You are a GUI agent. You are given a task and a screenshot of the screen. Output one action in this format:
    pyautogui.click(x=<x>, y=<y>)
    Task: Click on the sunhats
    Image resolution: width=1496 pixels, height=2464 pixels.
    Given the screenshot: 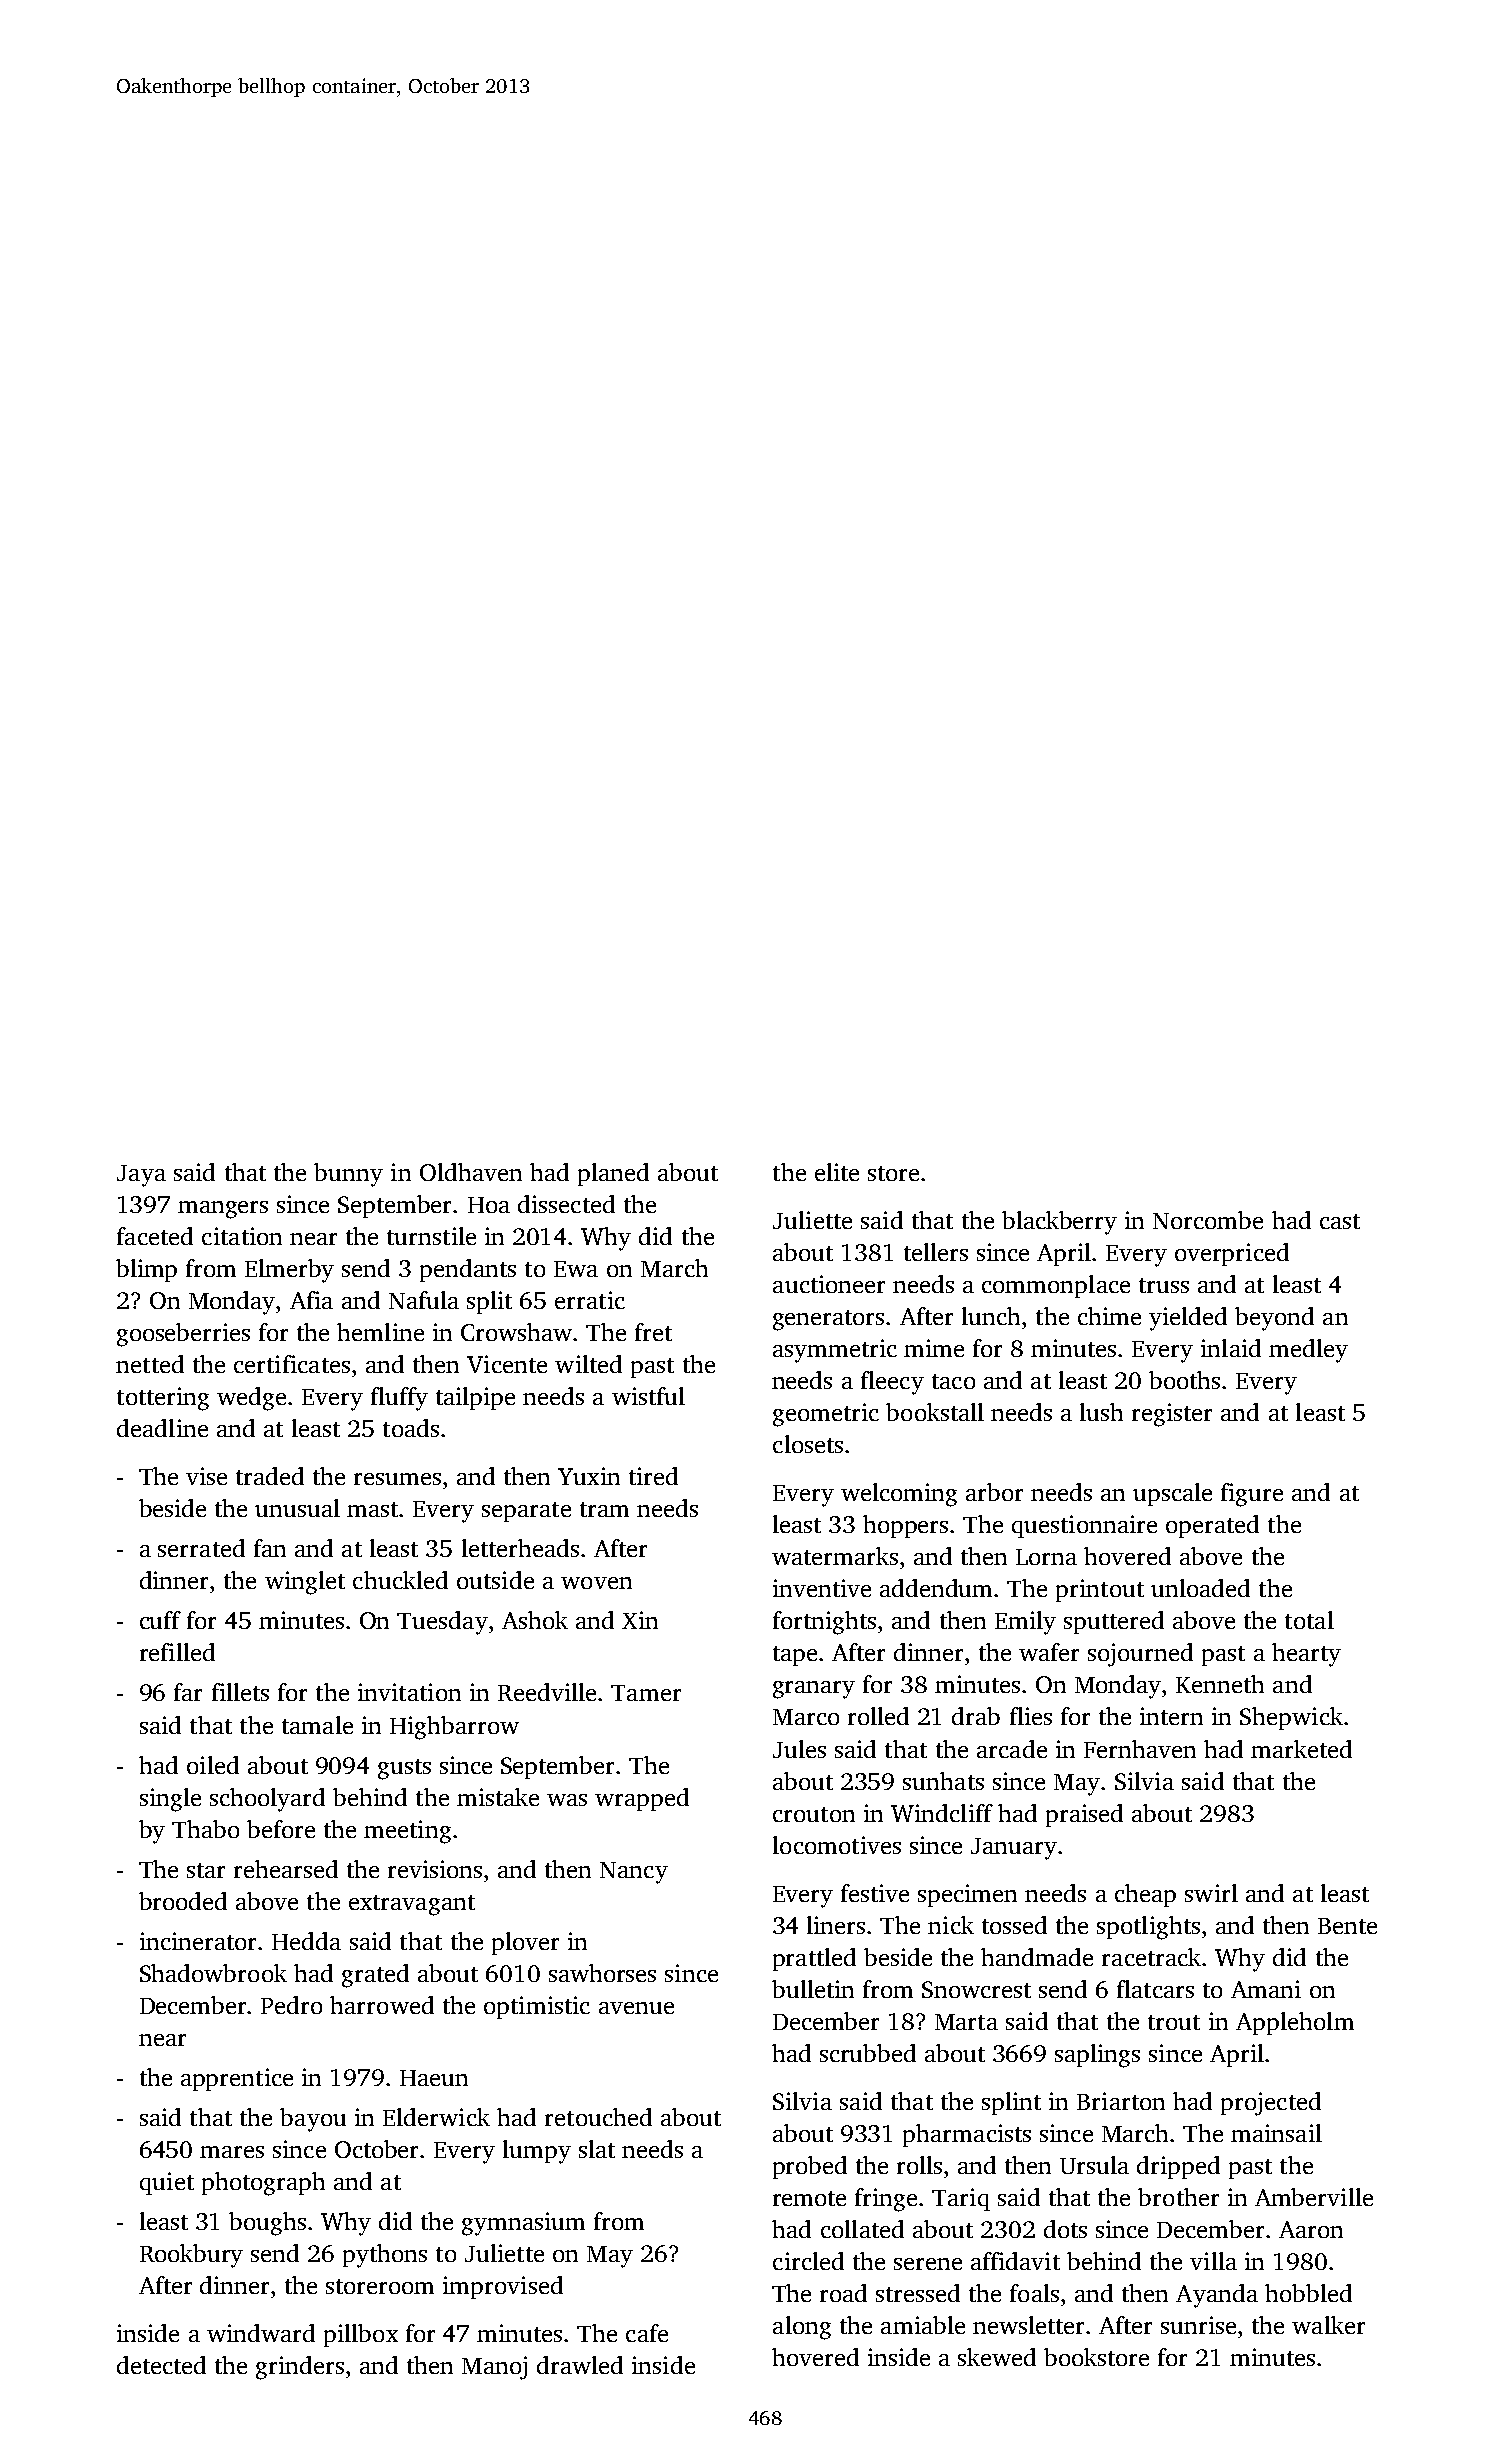 What is the action you would take?
    pyautogui.click(x=943, y=1781)
